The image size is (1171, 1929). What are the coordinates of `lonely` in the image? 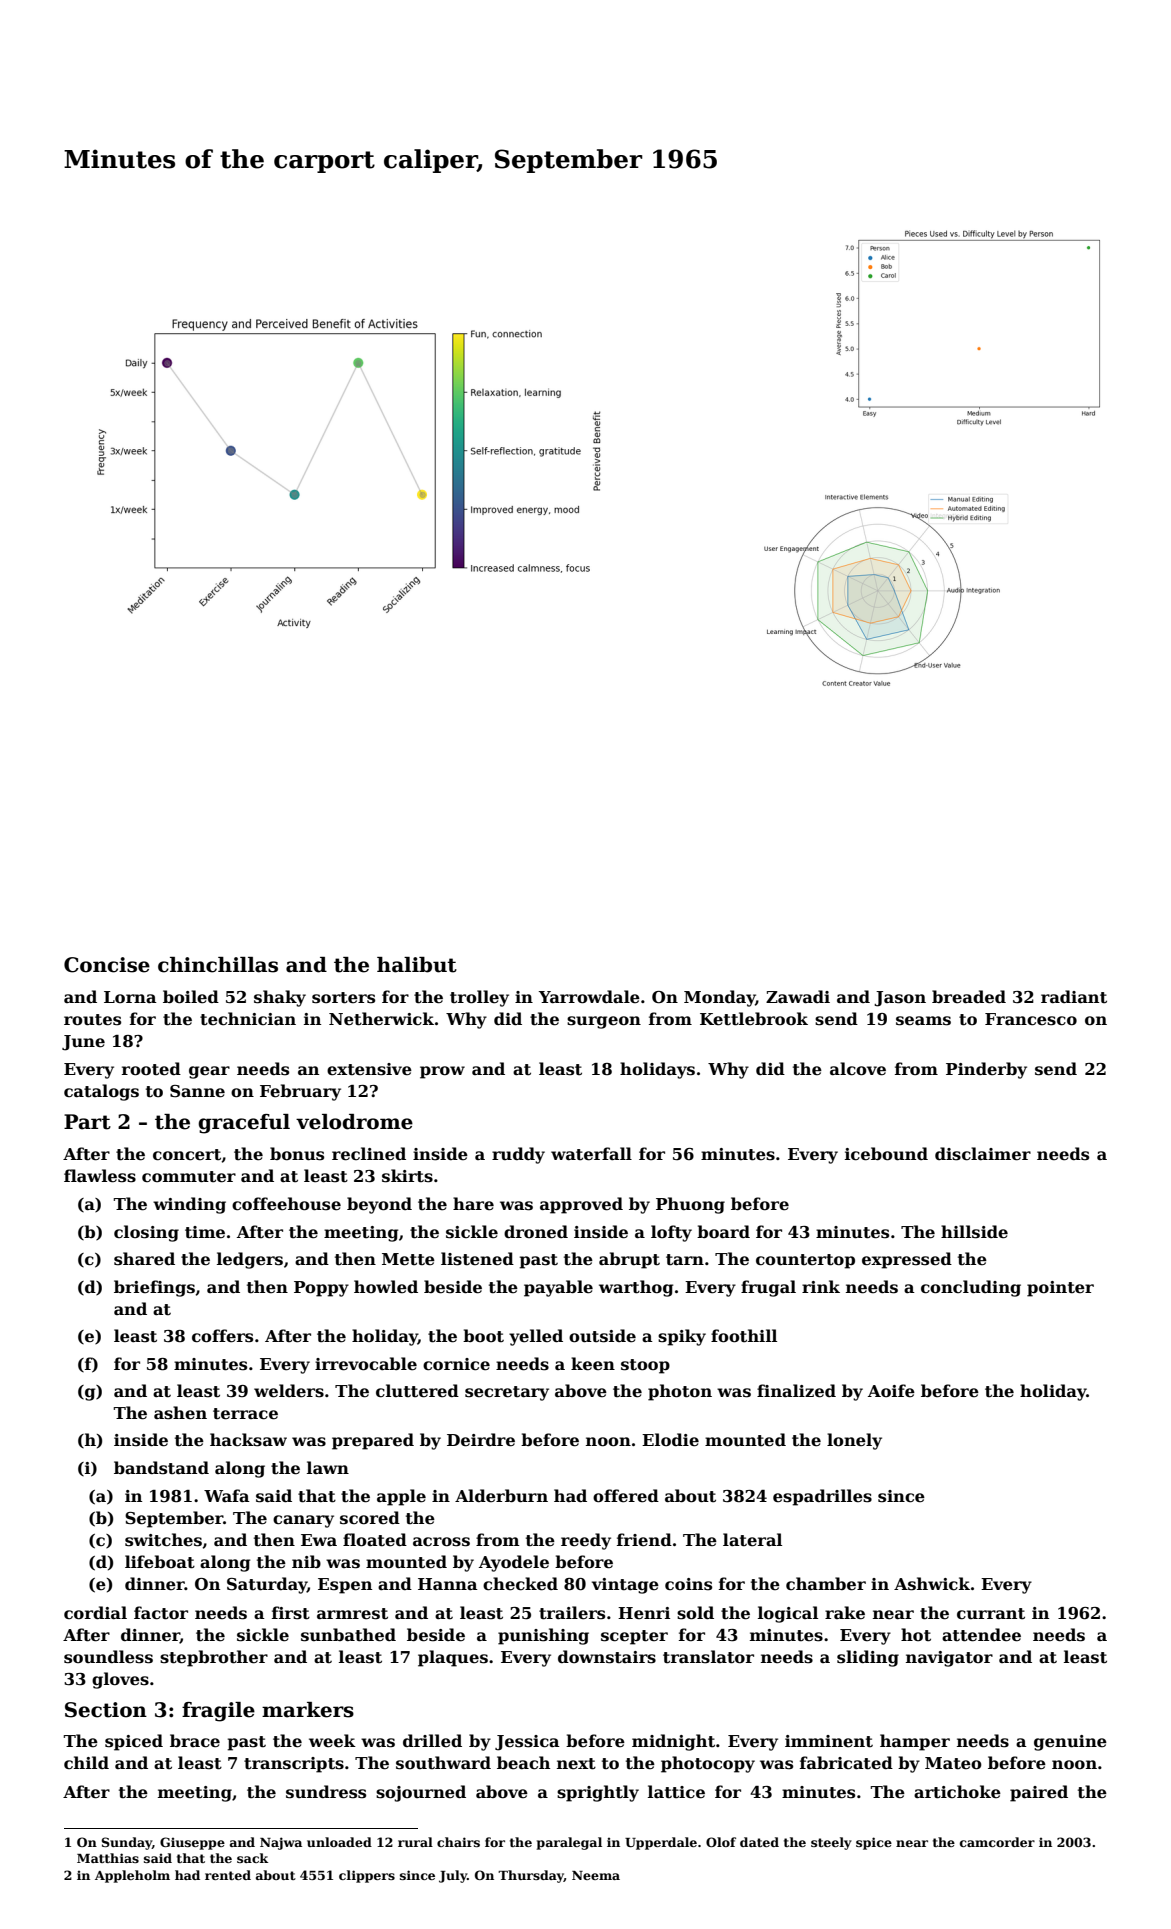 It's located at (854, 1441).
